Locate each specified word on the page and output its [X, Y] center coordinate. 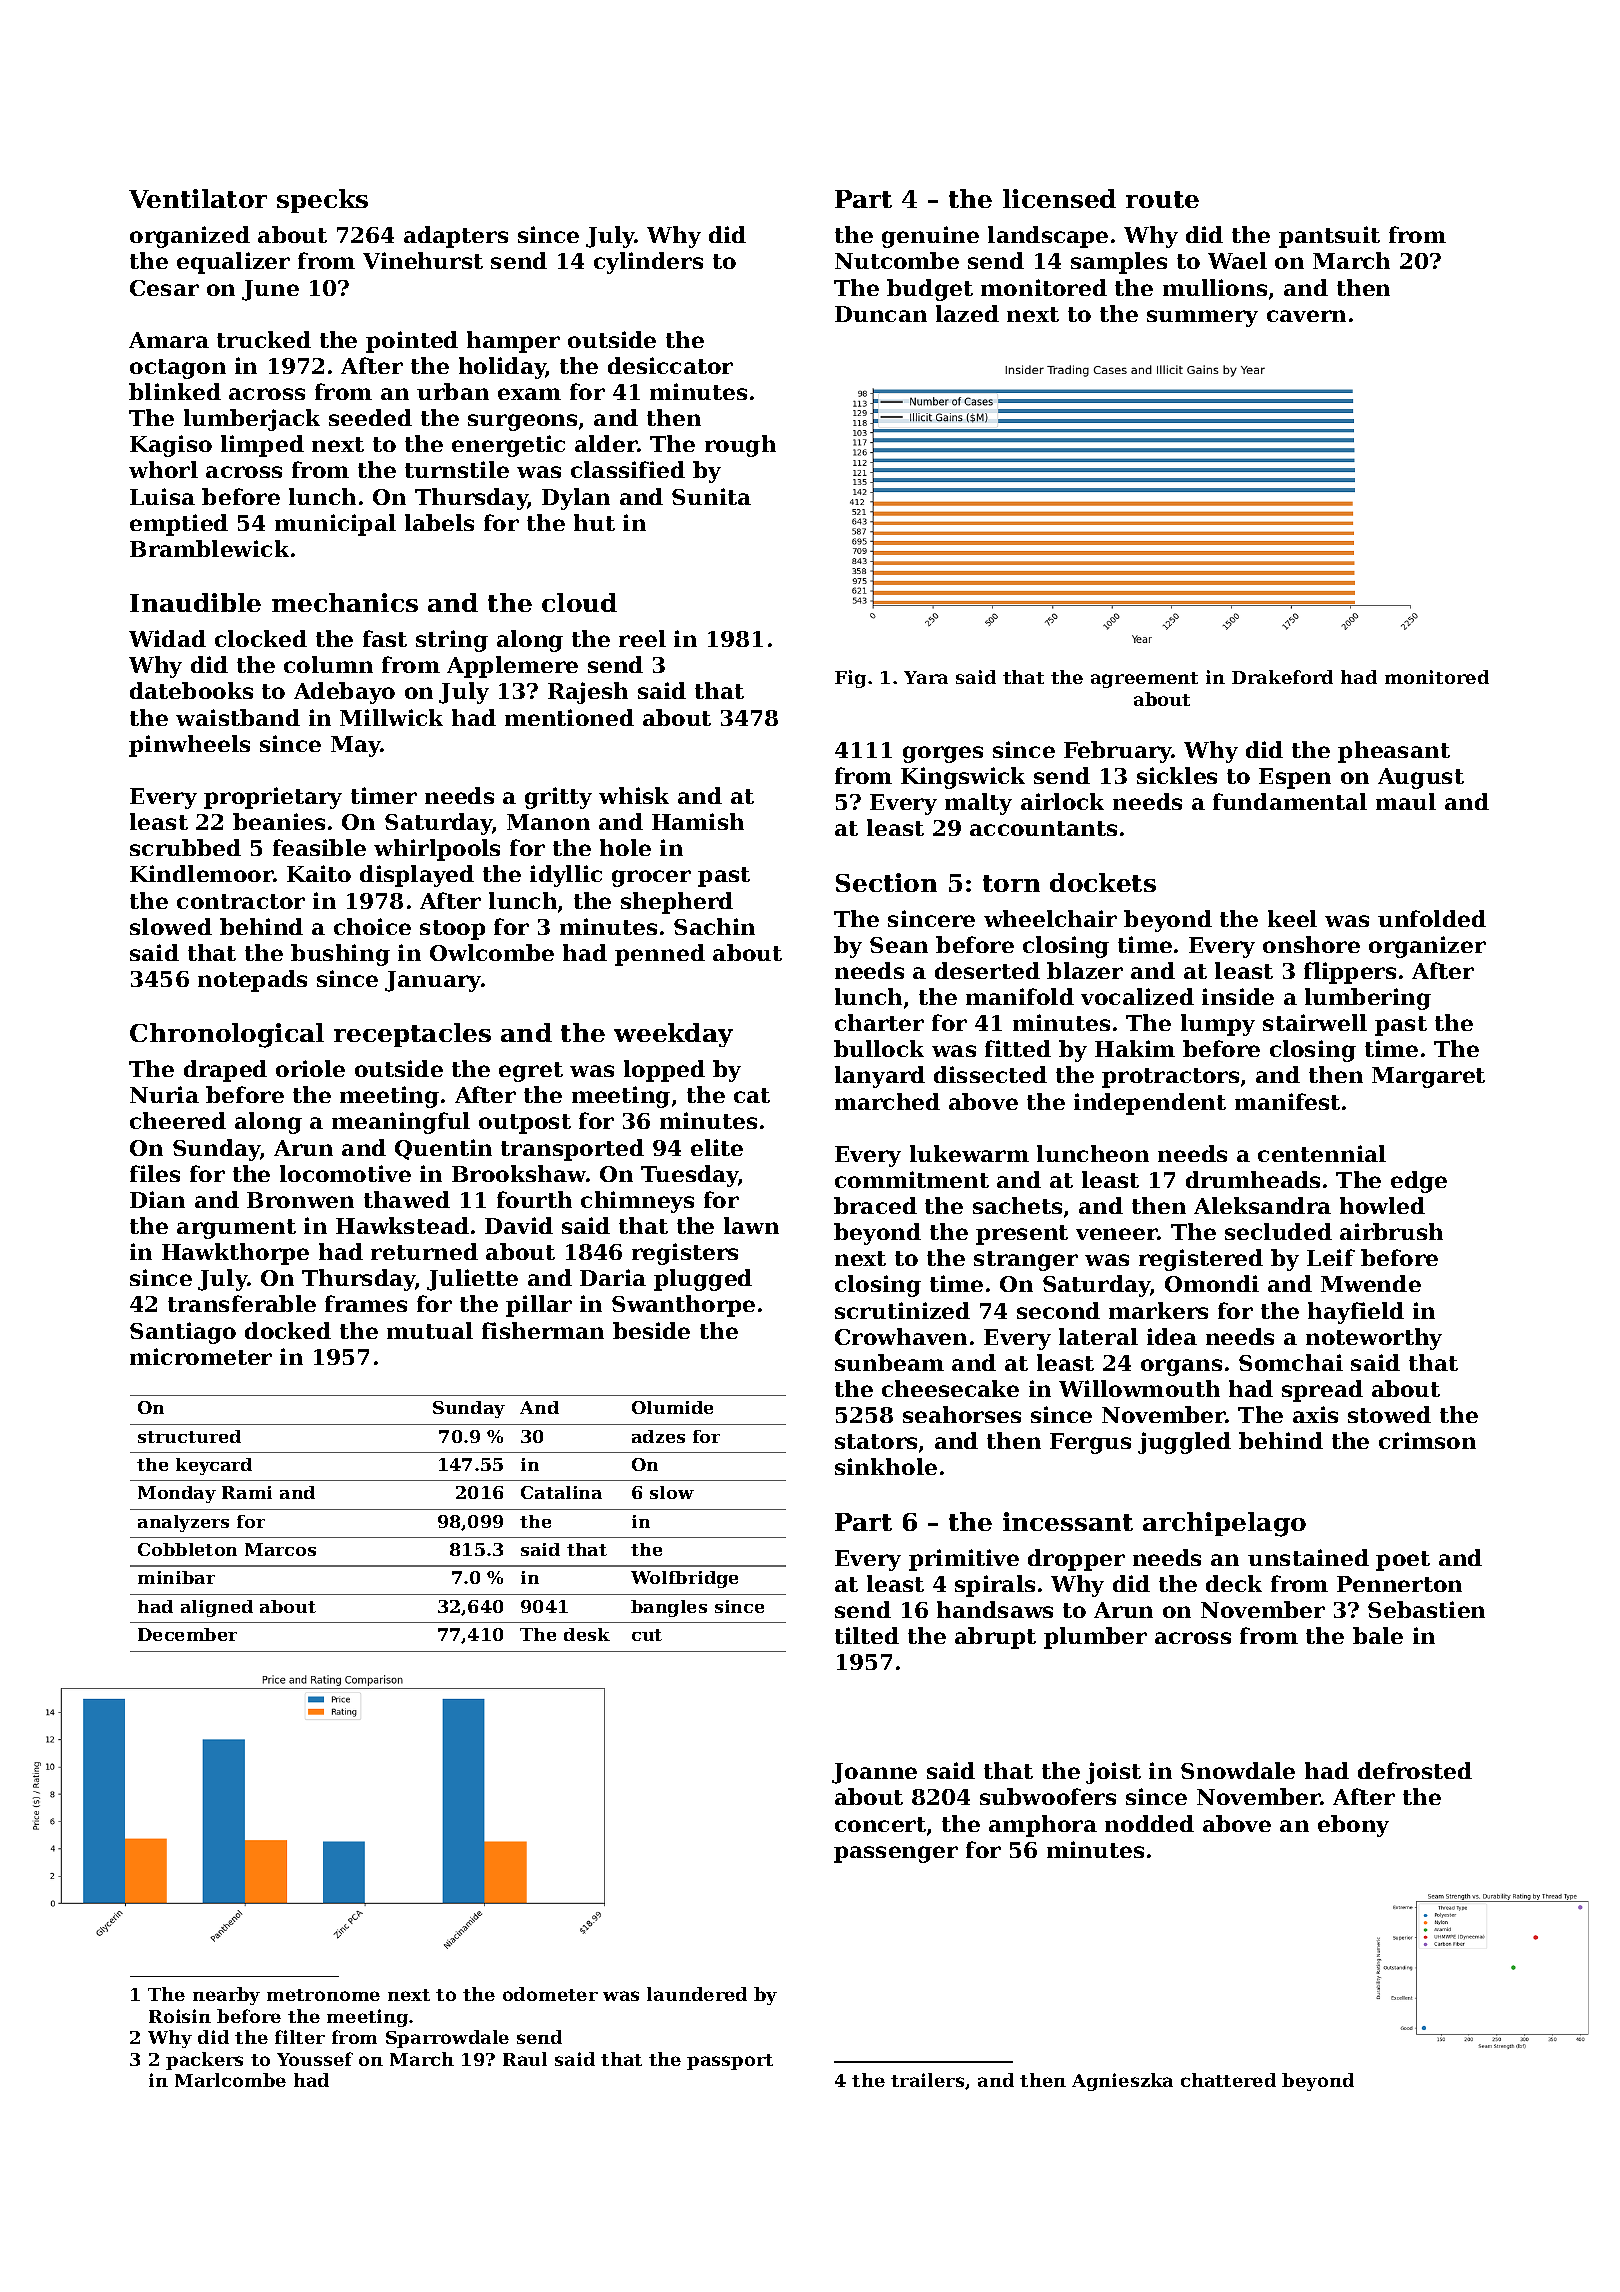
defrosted [1415, 1770]
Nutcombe [897, 260]
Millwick [391, 717]
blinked [175, 391]
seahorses [962, 1414]
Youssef [315, 2059]
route [1162, 199]
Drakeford [1282, 677]
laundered [697, 1994]
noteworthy [1374, 1339]
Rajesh [588, 693]
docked [288, 1330]
